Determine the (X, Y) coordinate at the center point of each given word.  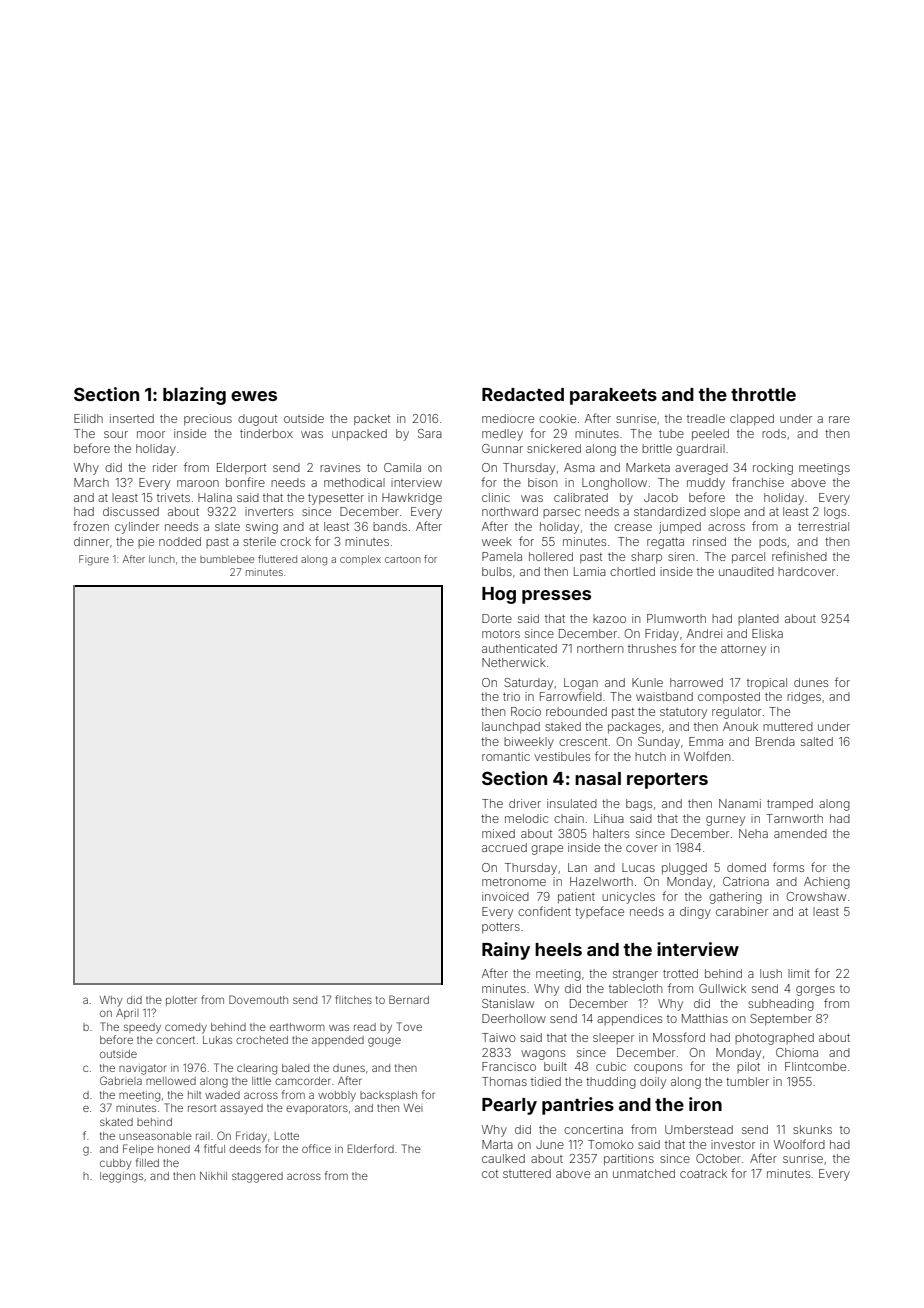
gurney (725, 821)
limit (799, 973)
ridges (804, 698)
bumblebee (227, 559)
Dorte (497, 618)
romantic (506, 756)
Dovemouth (258, 999)
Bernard (409, 999)
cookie (557, 418)
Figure (94, 560)
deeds (245, 1149)
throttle (763, 394)
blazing (194, 396)
